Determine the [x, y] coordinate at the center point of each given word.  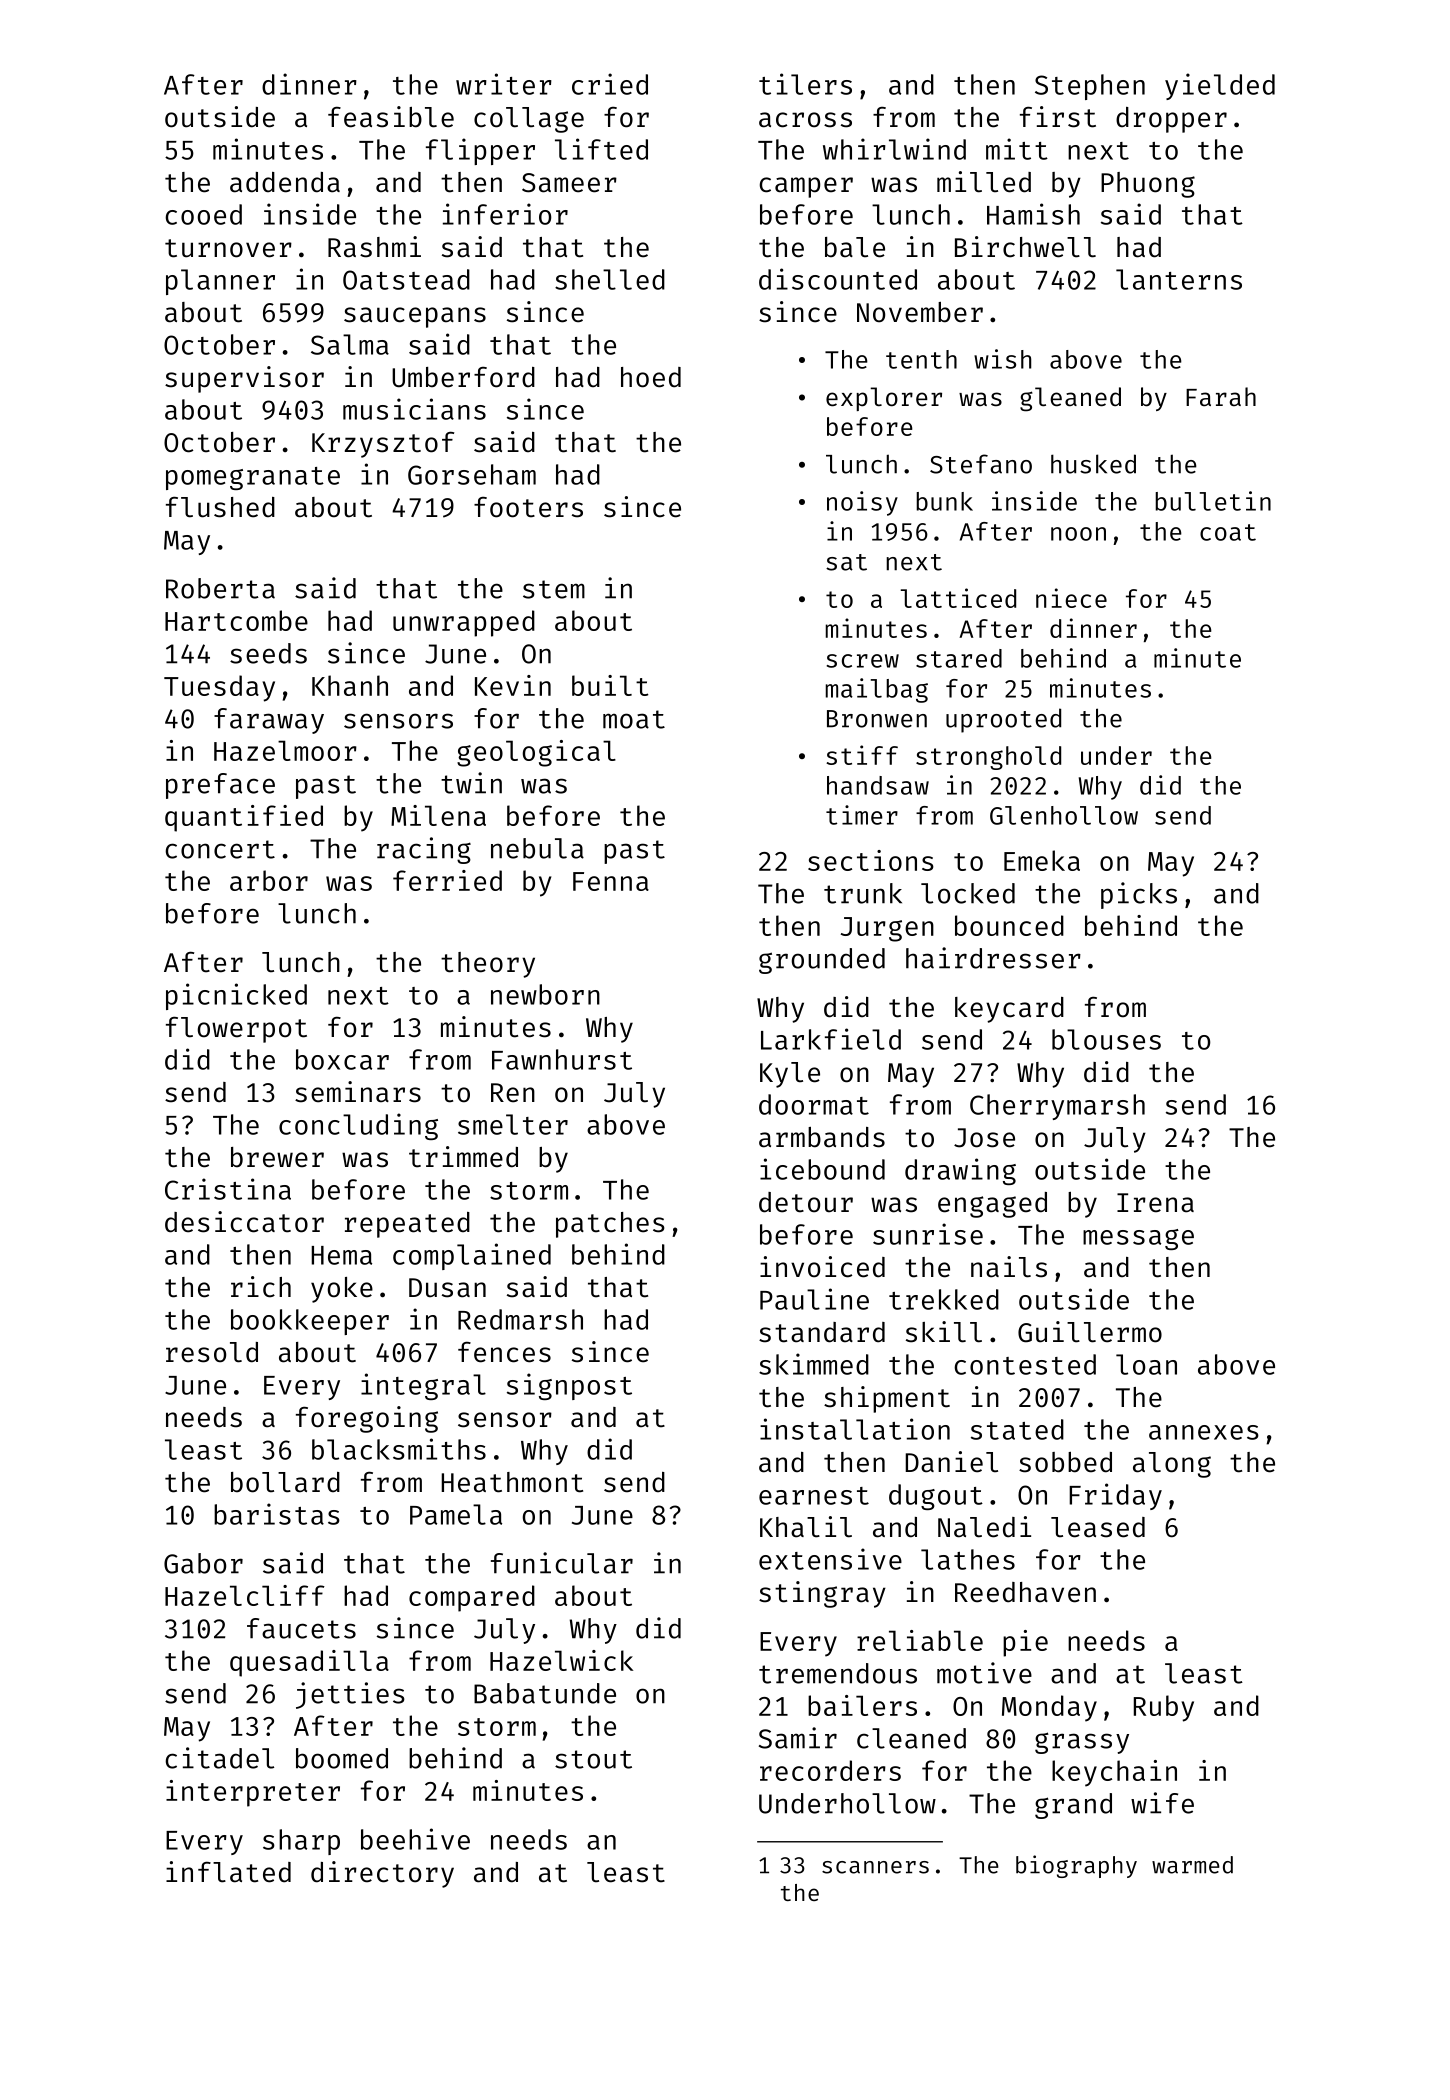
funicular [562, 1563]
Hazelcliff [245, 1595]
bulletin [1213, 501]
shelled [610, 279]
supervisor [244, 379]
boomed [342, 1758]
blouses [1106, 1039]
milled [984, 182]
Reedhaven [1025, 1592]
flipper [480, 151]
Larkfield [831, 1039]
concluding [358, 1126]
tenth [921, 359]
